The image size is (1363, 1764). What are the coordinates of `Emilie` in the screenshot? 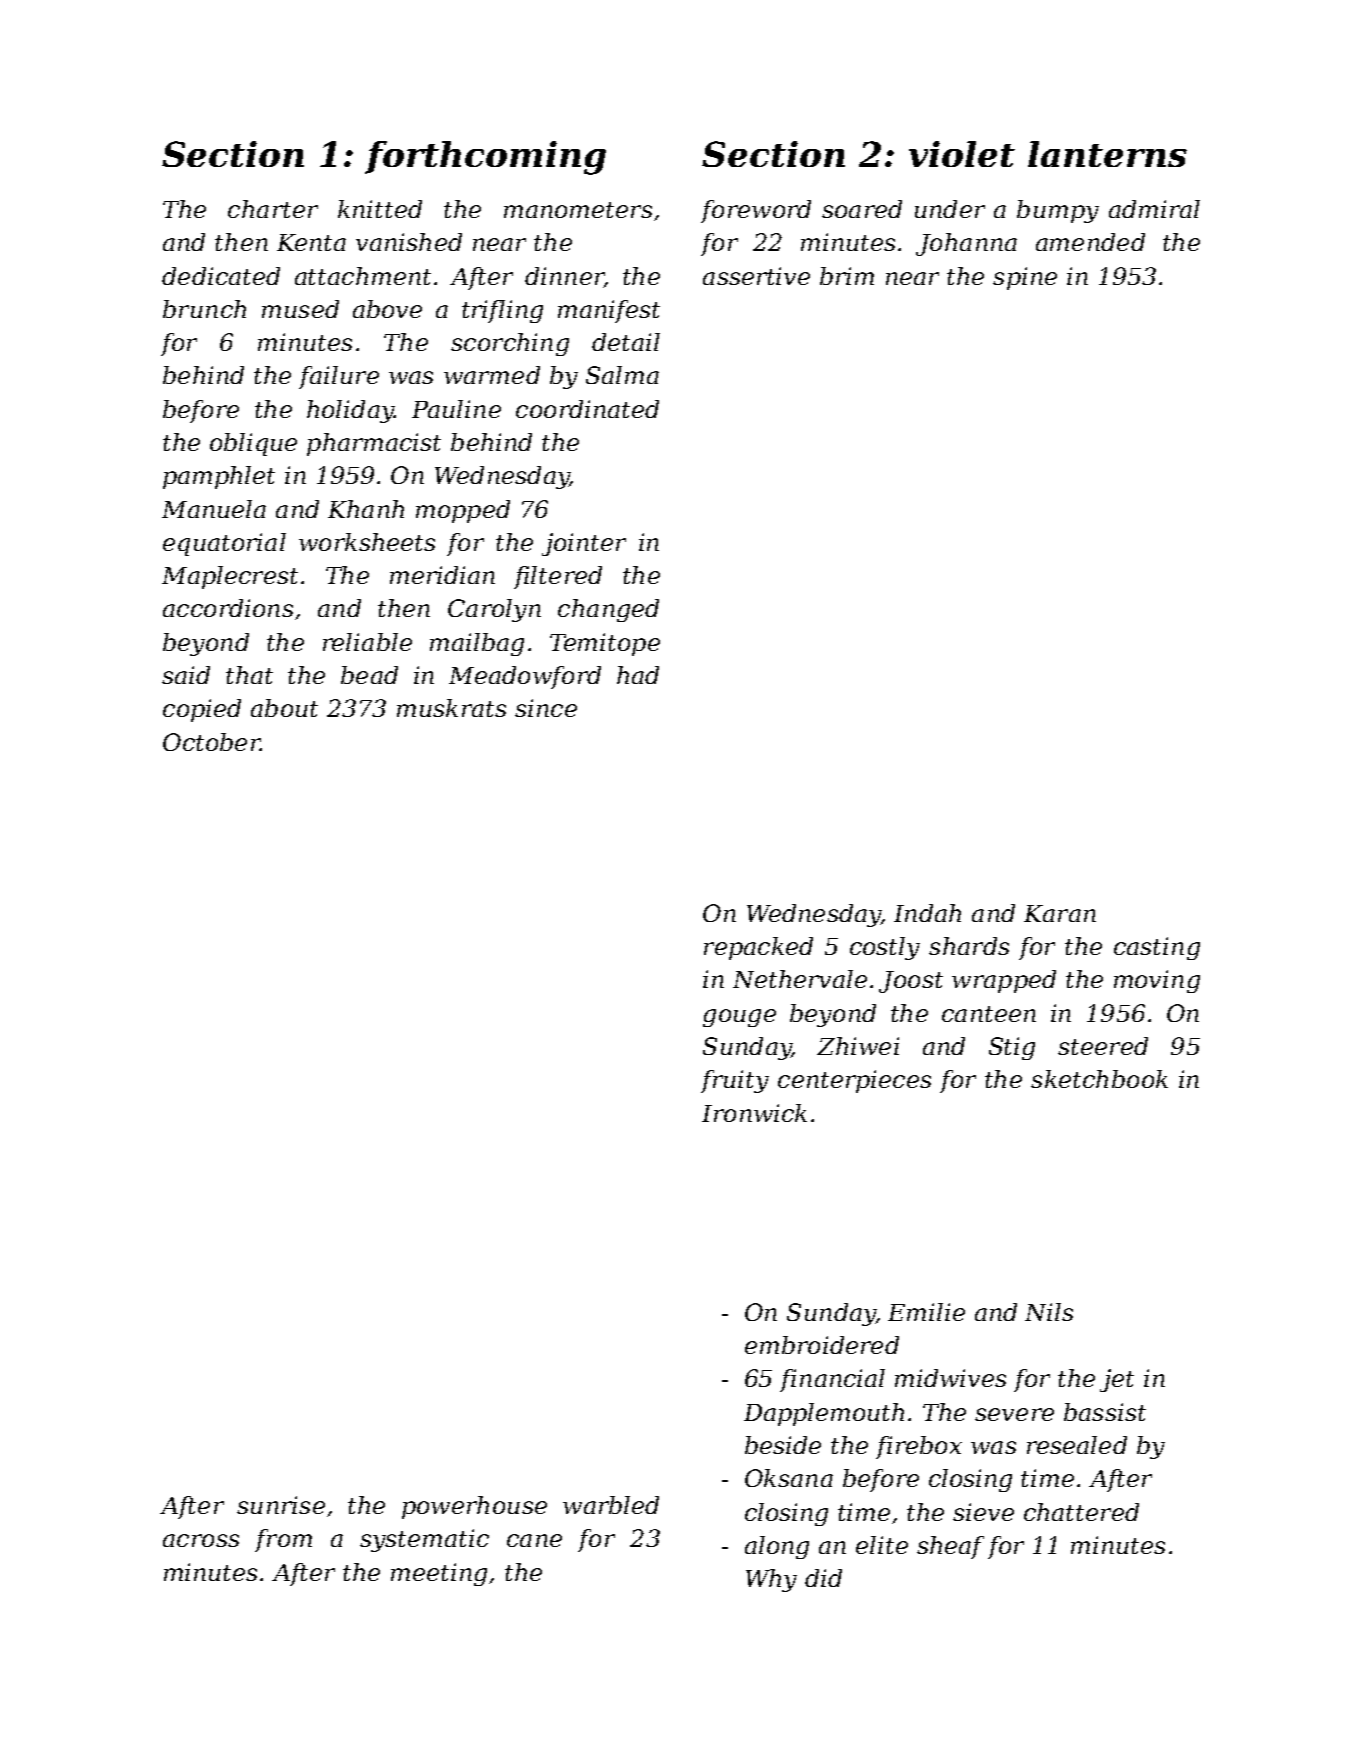 It's located at (926, 1312).
